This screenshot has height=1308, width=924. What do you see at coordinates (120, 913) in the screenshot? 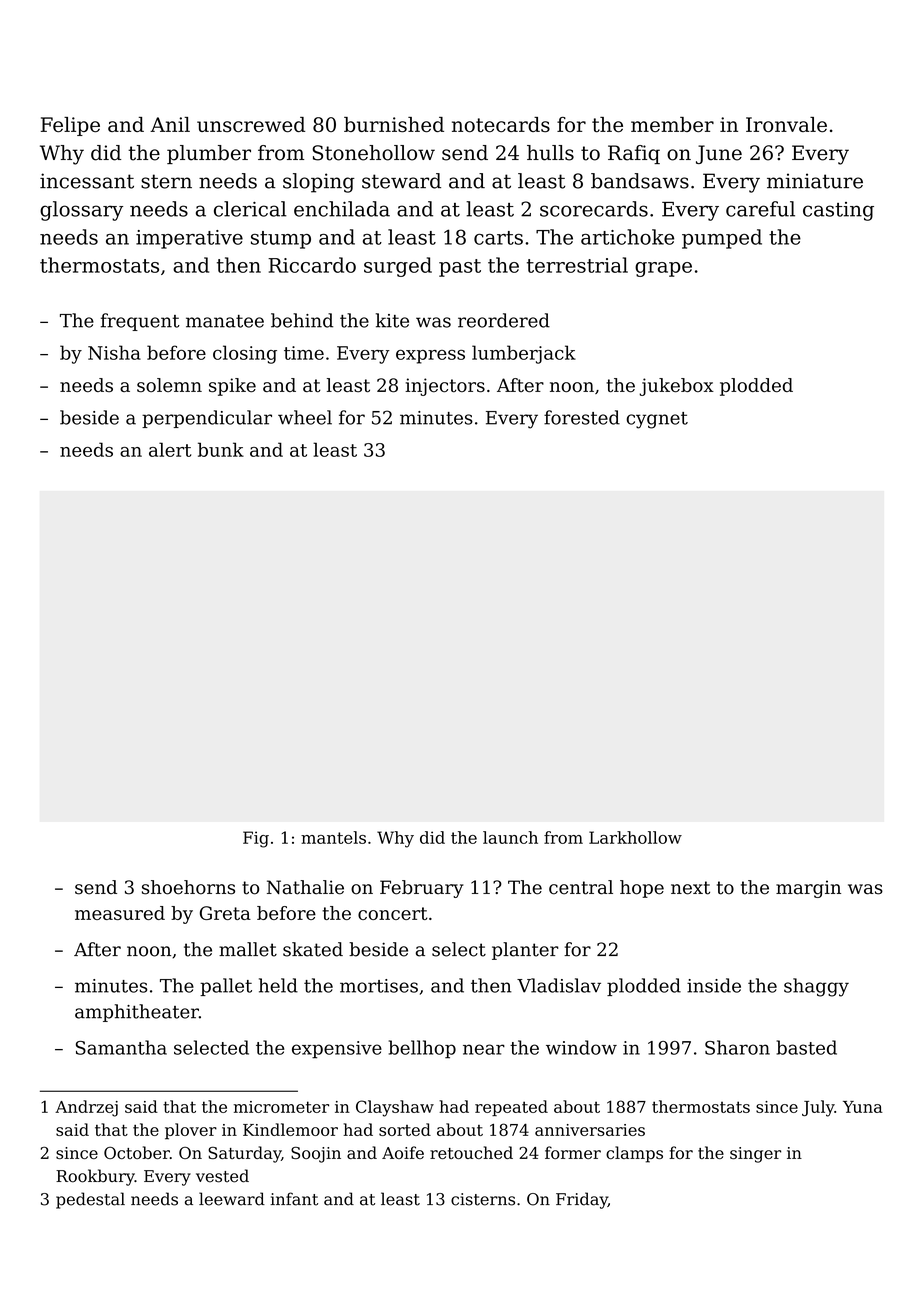
I see `measured` at bounding box center [120, 913].
